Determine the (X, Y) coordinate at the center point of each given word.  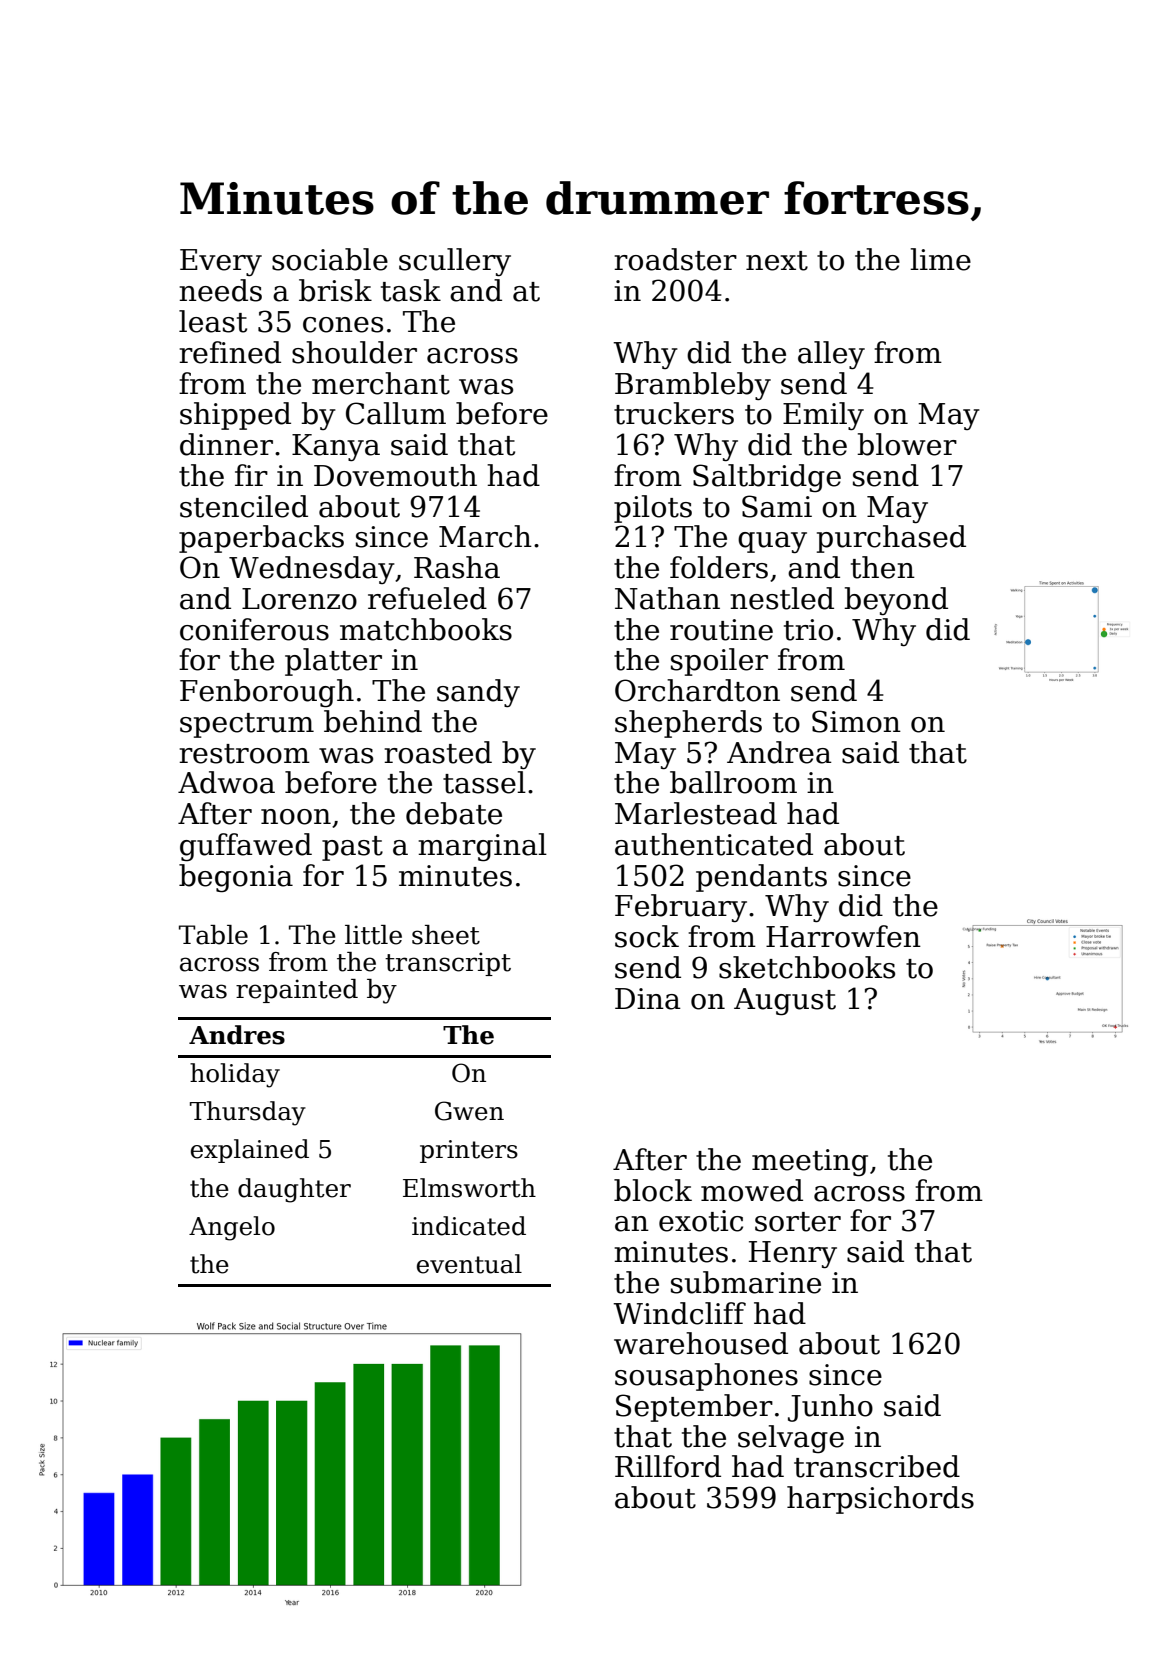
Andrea (779, 752)
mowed (752, 1190)
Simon (856, 721)
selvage (791, 1439)
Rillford (668, 1466)
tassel (484, 782)
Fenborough (267, 693)
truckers (674, 413)
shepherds (688, 724)
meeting (810, 1162)
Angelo (232, 1228)
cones (343, 325)
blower (907, 444)
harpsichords (880, 1500)
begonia (236, 878)
